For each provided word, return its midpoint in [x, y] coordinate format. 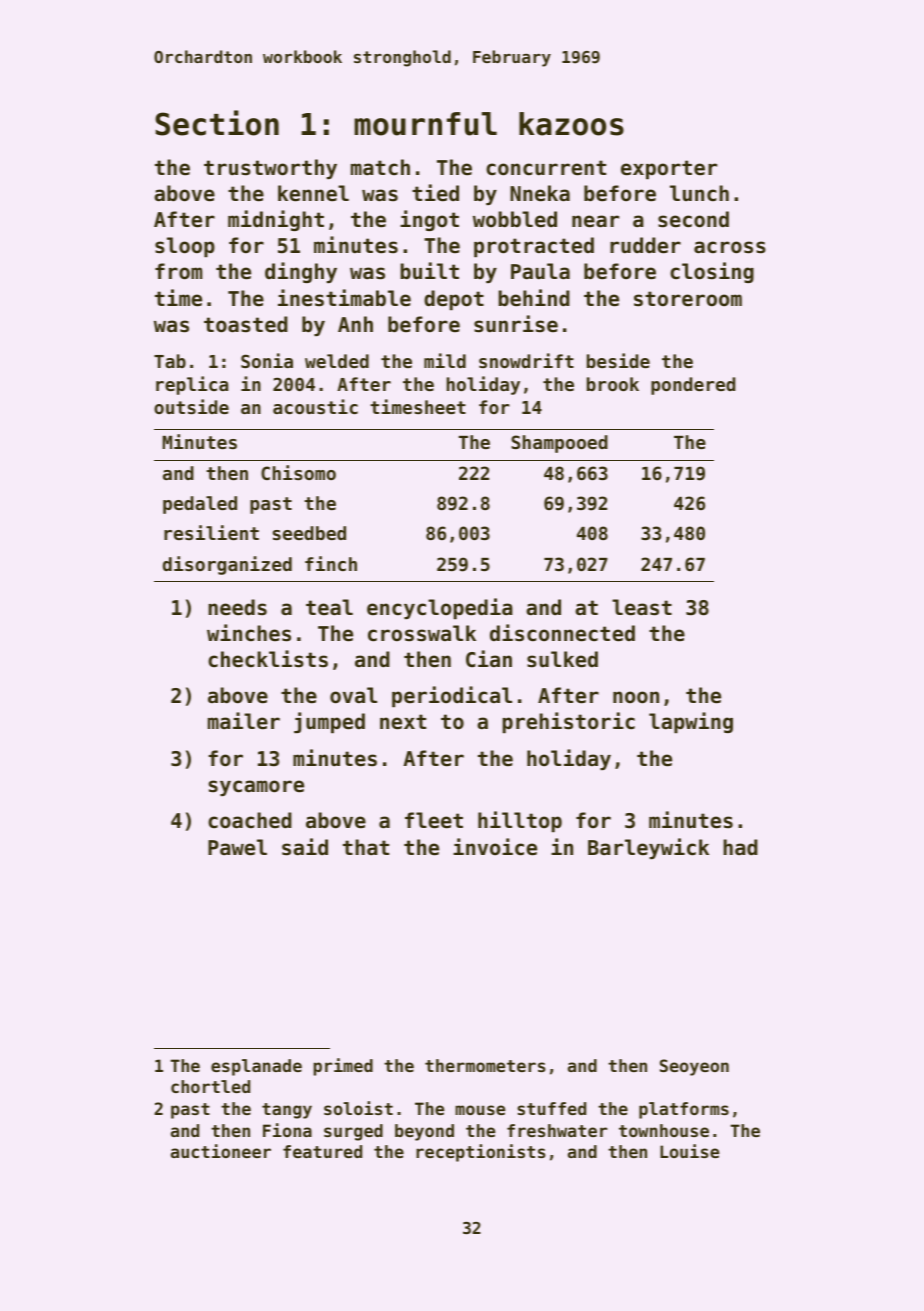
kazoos [571, 124]
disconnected [562, 633]
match [380, 167]
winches [249, 633]
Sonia [267, 360]
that [366, 847]
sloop [185, 247]
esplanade [256, 1067]
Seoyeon [694, 1067]
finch [331, 563]
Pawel [237, 847]
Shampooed [559, 444]
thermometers [485, 1065]
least [642, 607]
